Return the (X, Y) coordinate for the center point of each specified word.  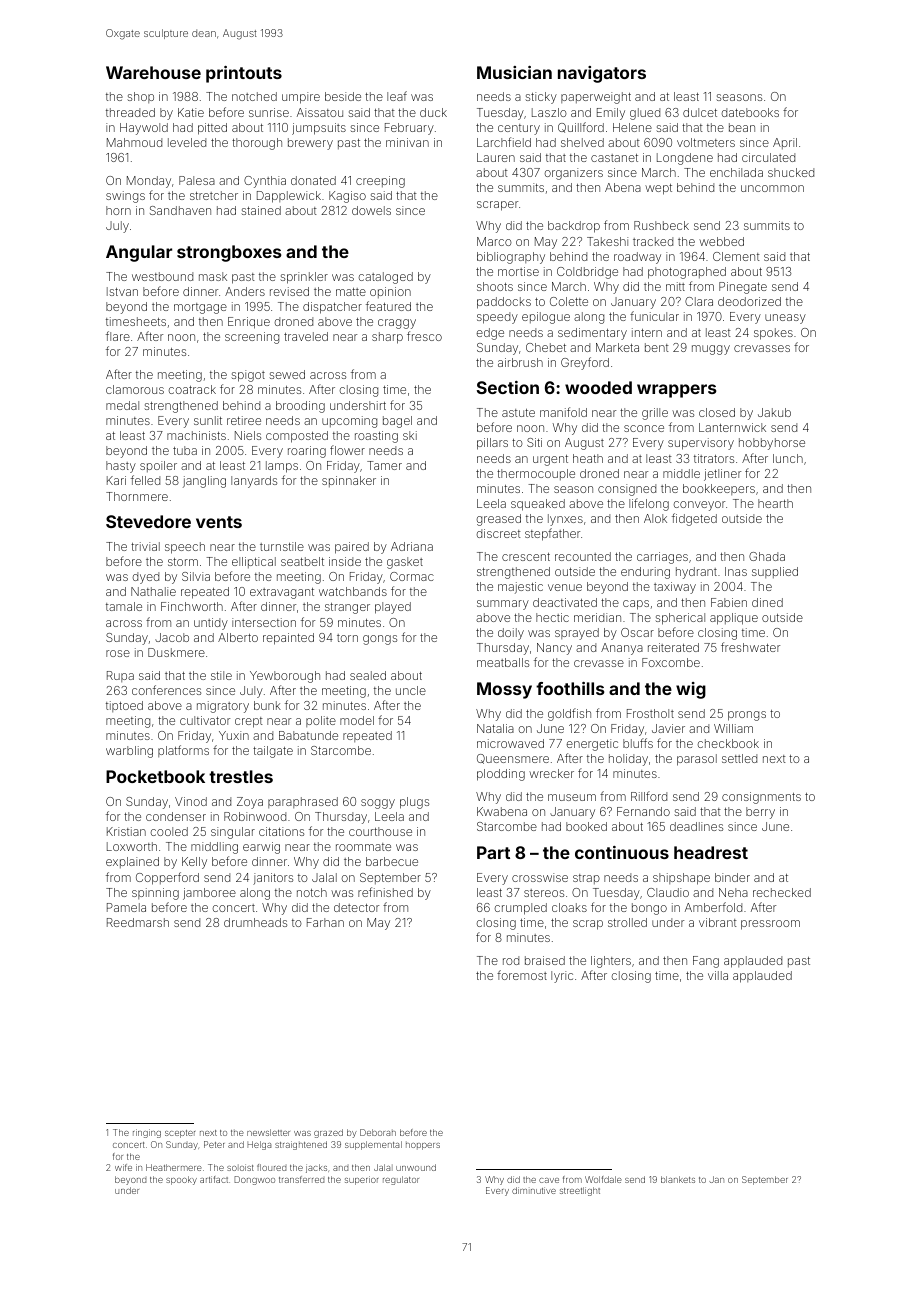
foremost (522, 975)
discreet (498, 533)
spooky (181, 1180)
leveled (187, 142)
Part (493, 852)
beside (343, 96)
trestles (241, 776)
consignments (761, 798)
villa (718, 975)
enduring (645, 573)
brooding (300, 407)
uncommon (772, 188)
